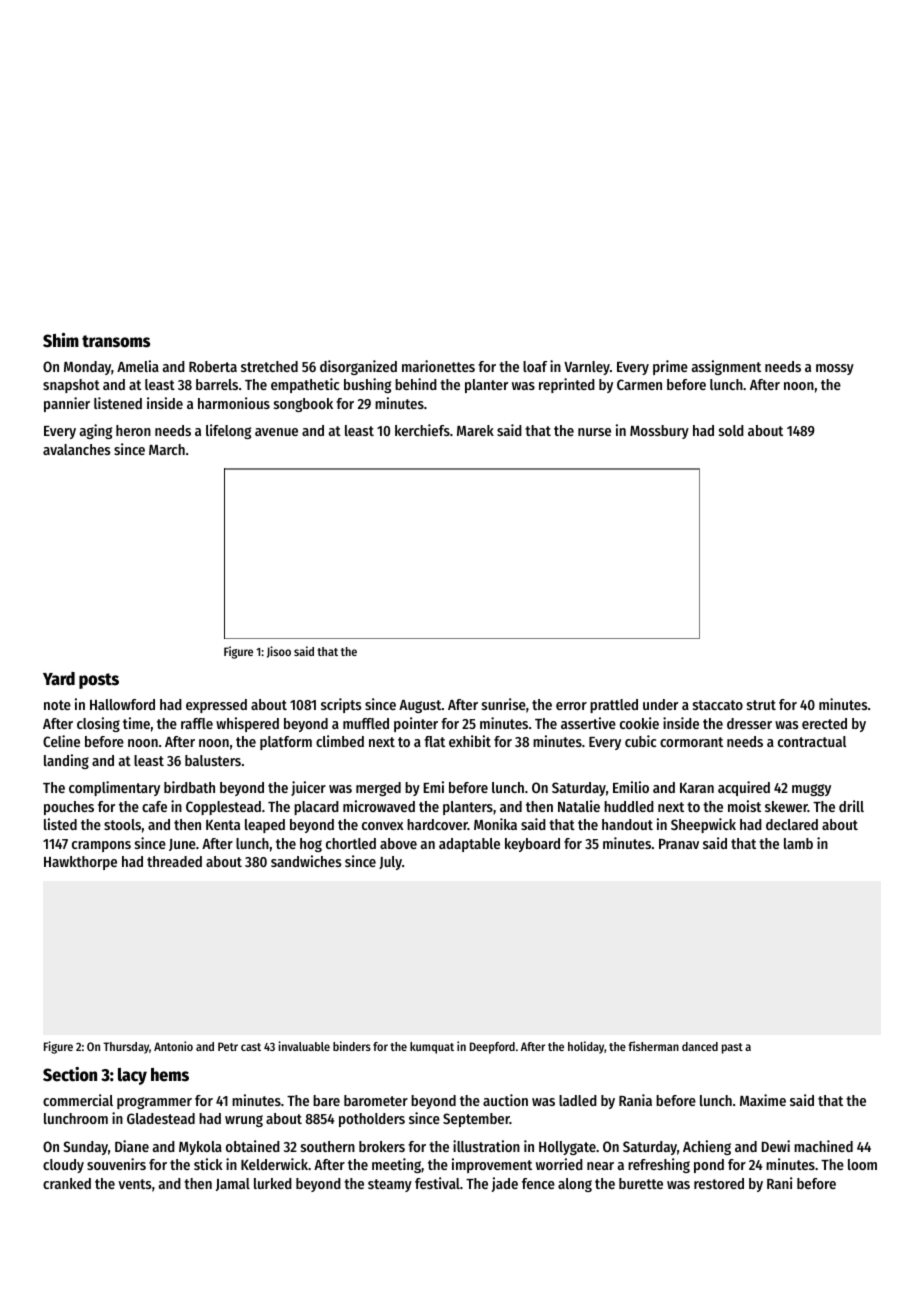 This image has height=1308, width=924. I want to click on Deepford, so click(492, 1048).
